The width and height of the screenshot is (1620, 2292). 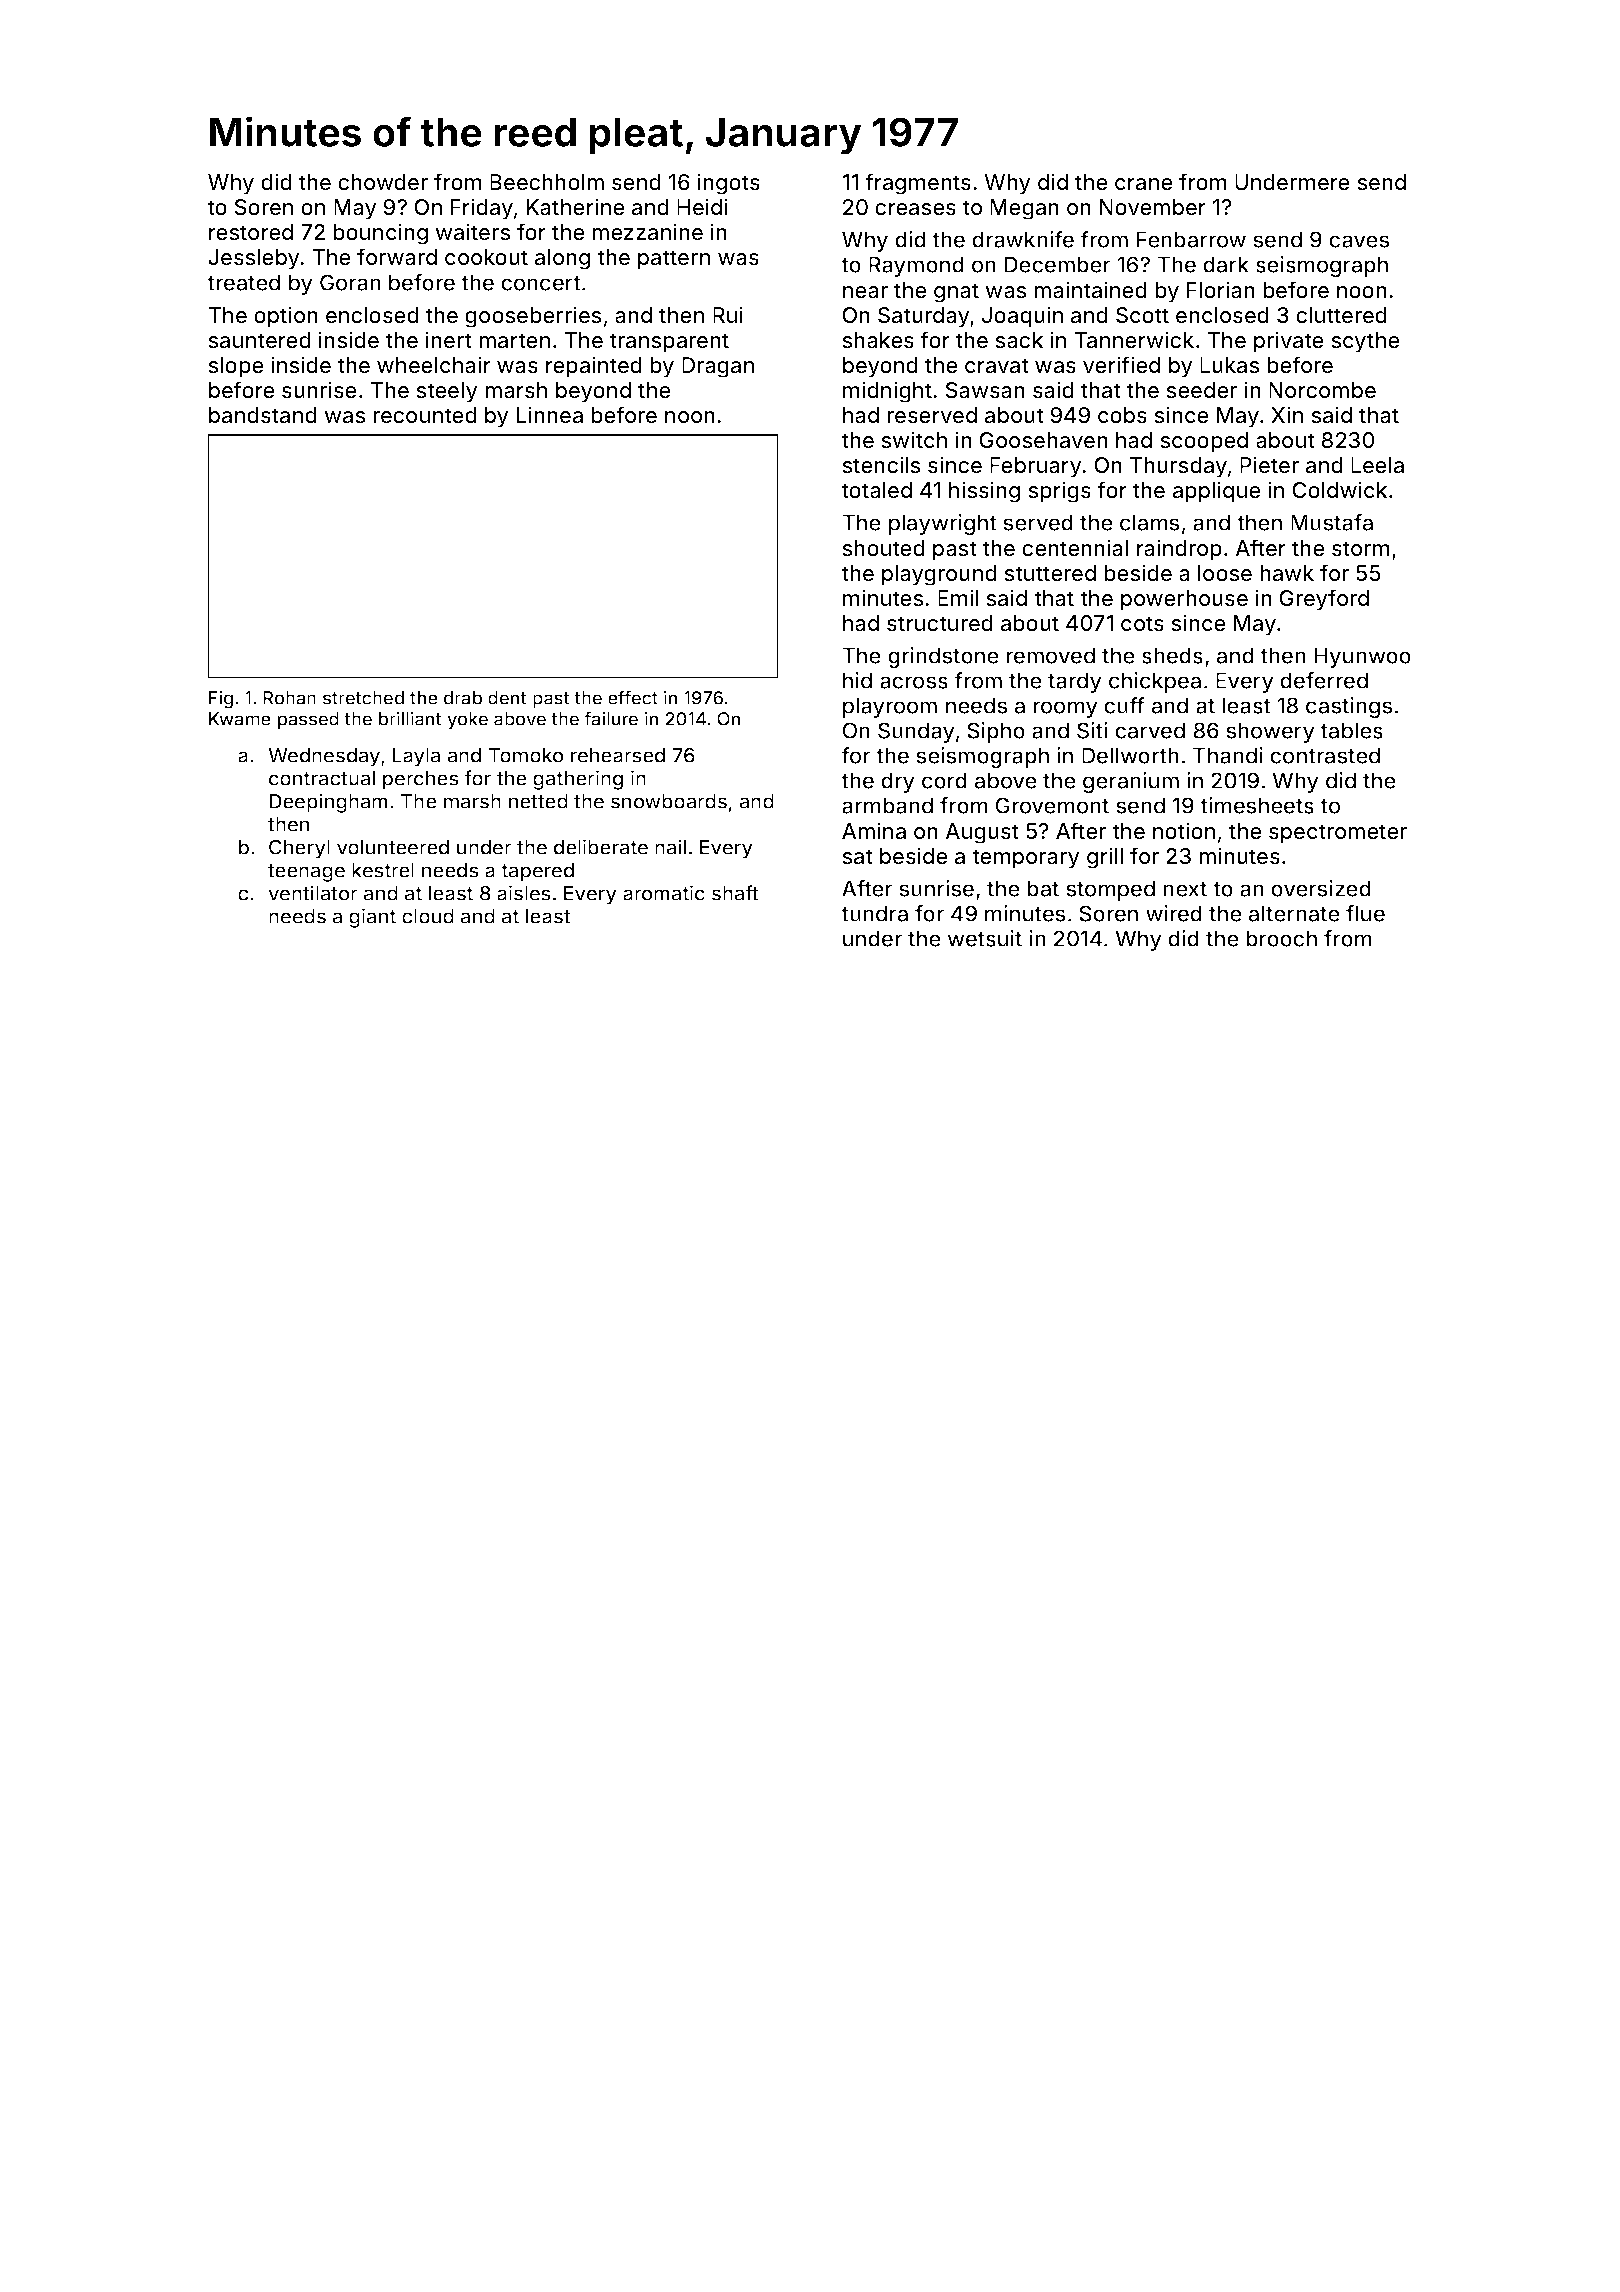 I want to click on cobs, so click(x=1122, y=415).
